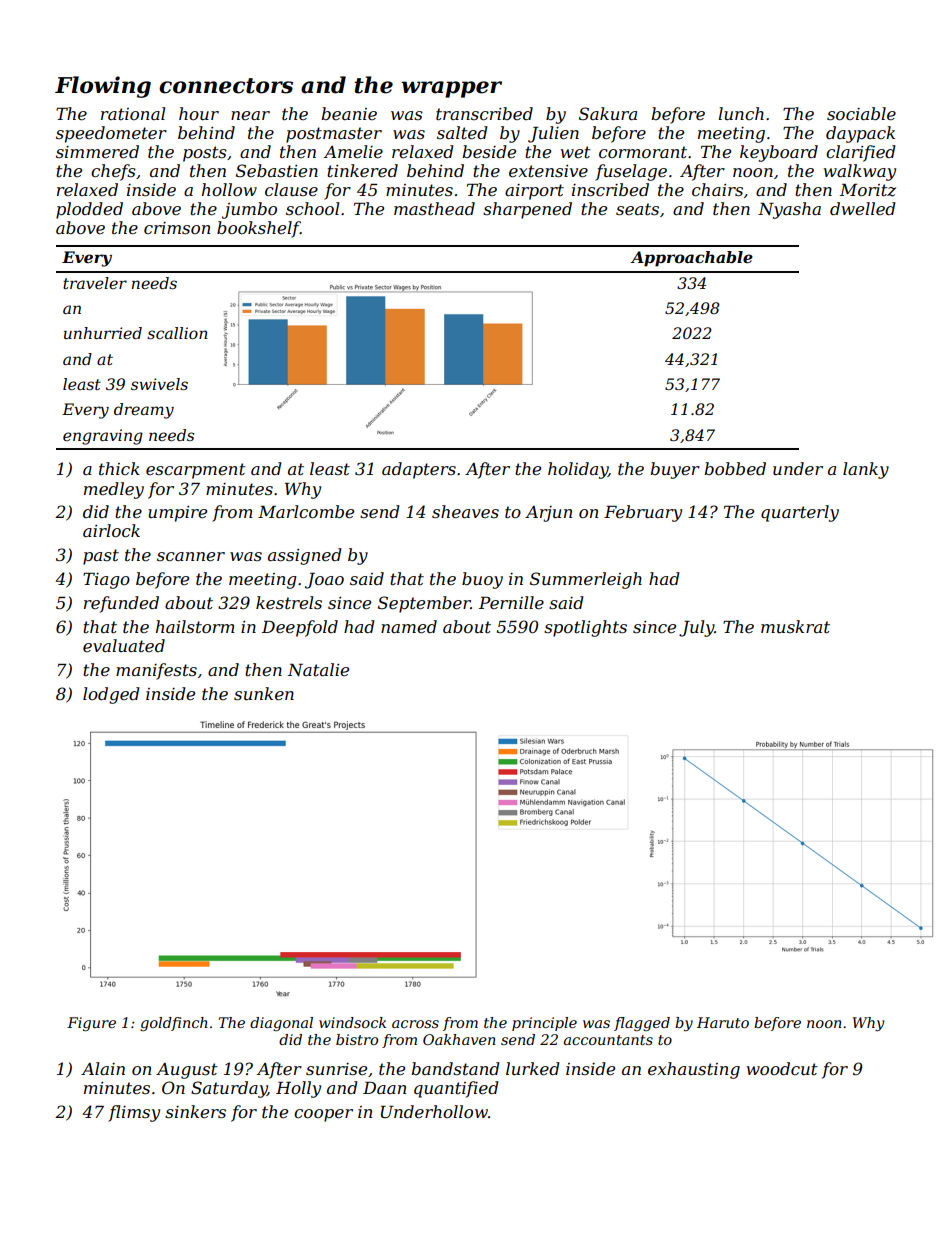 The height and width of the screenshot is (1233, 952). I want to click on plodded, so click(89, 210).
